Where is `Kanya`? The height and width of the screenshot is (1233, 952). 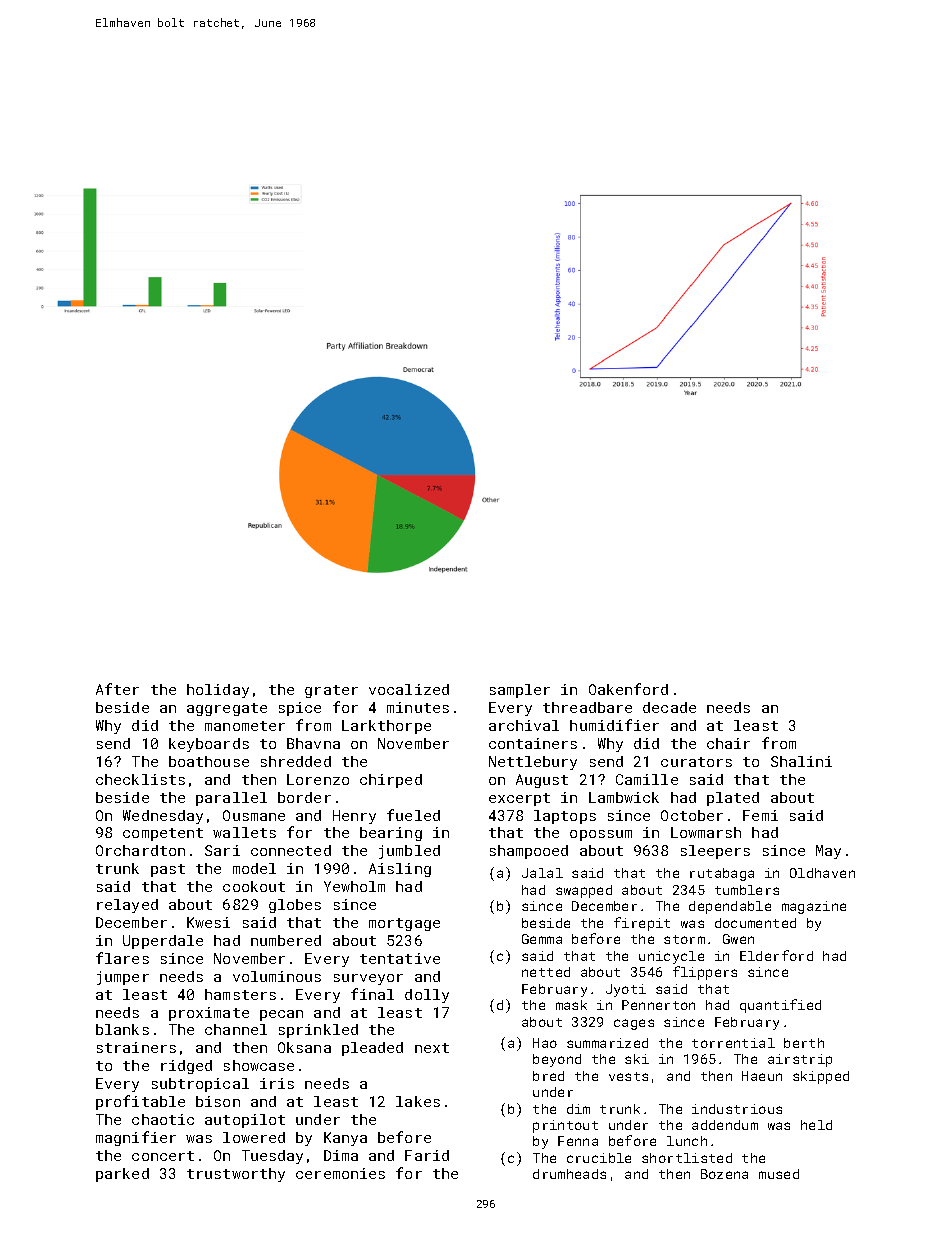
Kanya is located at coordinates (345, 1139).
